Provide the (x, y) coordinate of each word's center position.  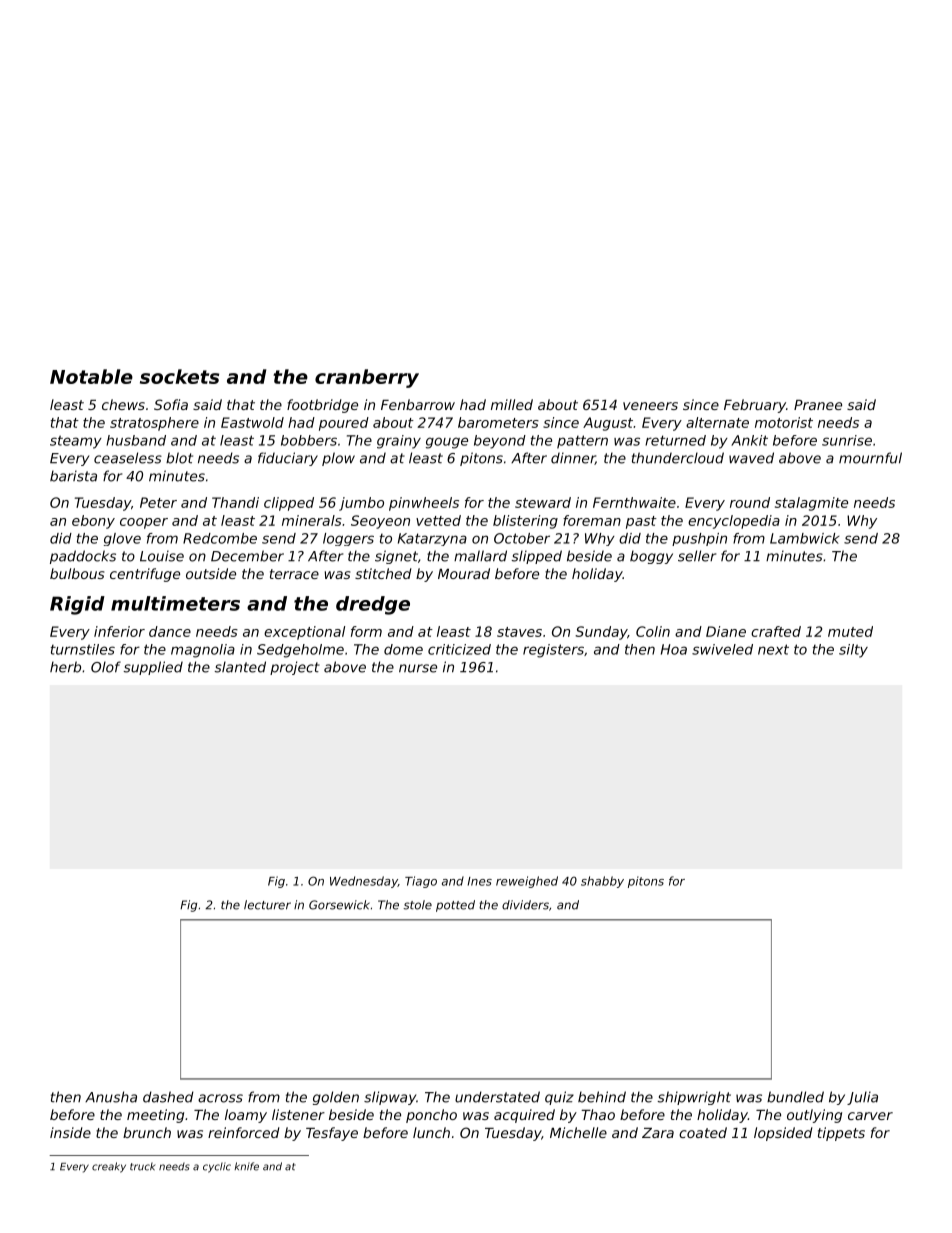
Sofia (171, 404)
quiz (559, 1098)
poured (344, 424)
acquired (524, 1116)
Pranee (818, 405)
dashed (168, 1097)
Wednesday (364, 882)
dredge (373, 605)
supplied (153, 668)
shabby (602, 882)
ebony (93, 522)
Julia (862, 1098)
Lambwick (805, 538)
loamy (246, 1116)
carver (870, 1116)
